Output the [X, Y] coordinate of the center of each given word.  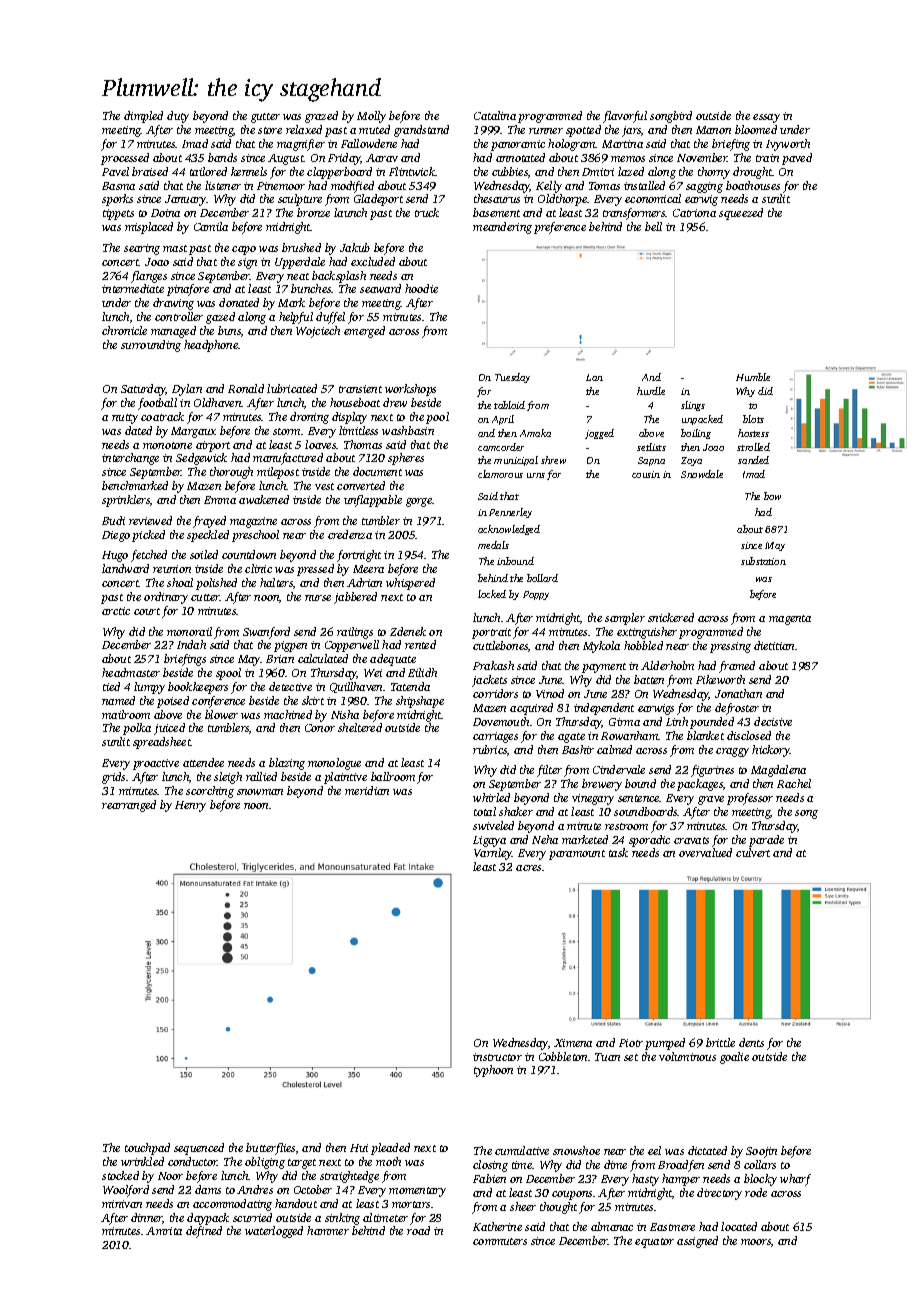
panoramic [518, 145]
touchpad [147, 1149]
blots [753, 419]
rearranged [129, 806]
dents [751, 1042]
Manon [713, 130]
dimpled [143, 117]
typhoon [493, 1071]
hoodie [421, 288]
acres [528, 868]
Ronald [246, 388]
